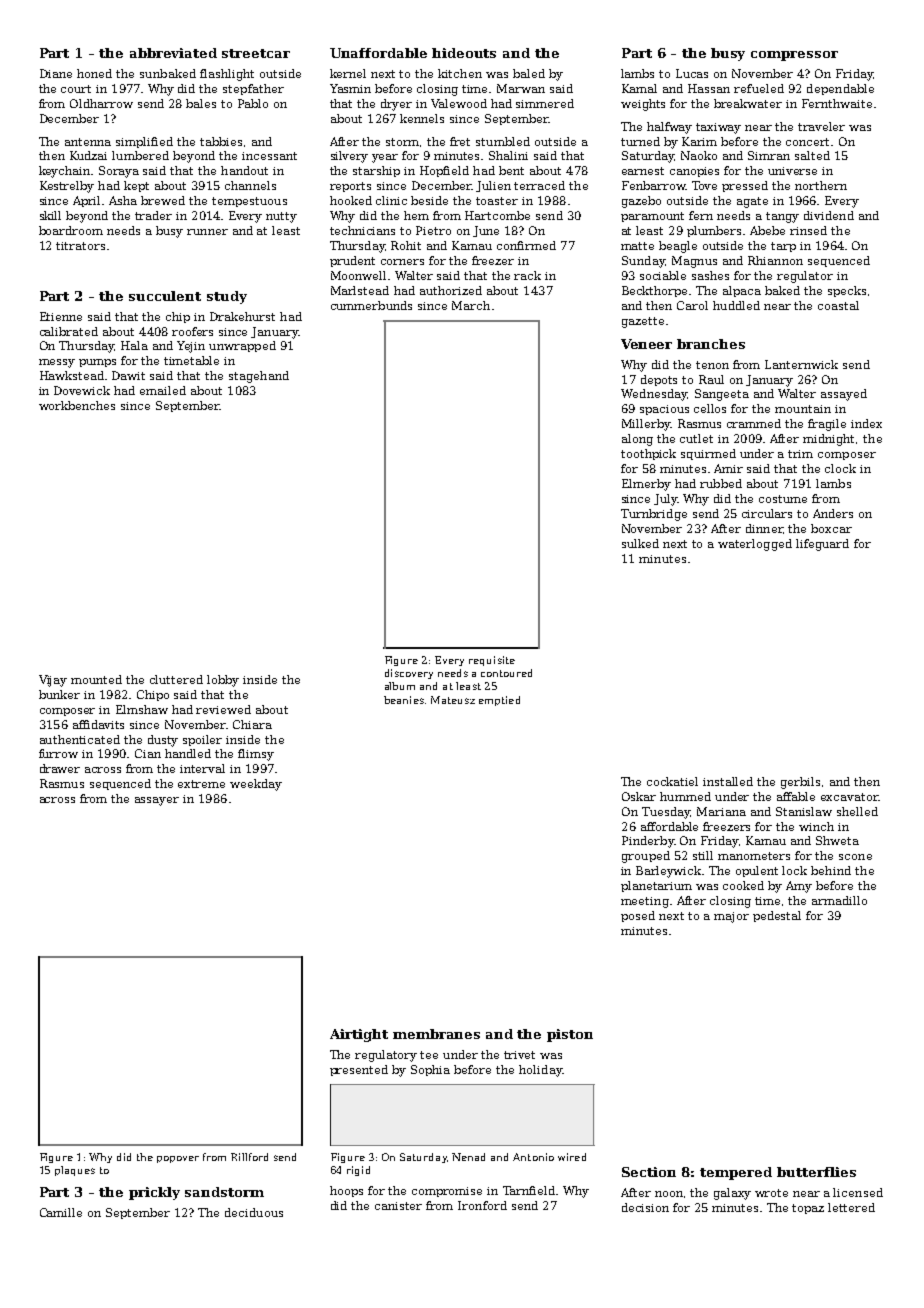 The image size is (924, 1308). Describe the element at coordinates (755, 545) in the document. I see `waterlogged` at that location.
